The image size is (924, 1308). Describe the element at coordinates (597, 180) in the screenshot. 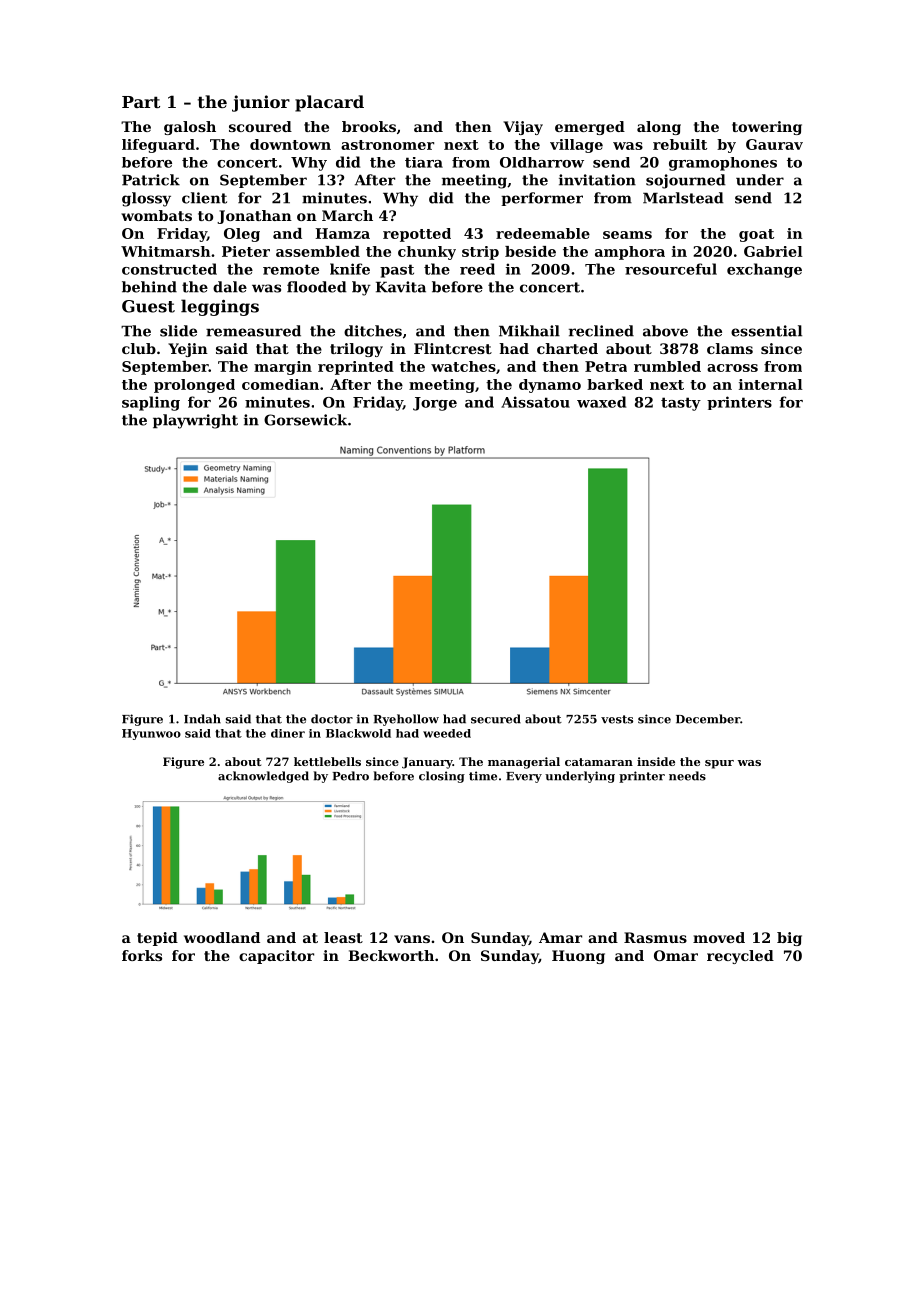

I see `invitation` at that location.
